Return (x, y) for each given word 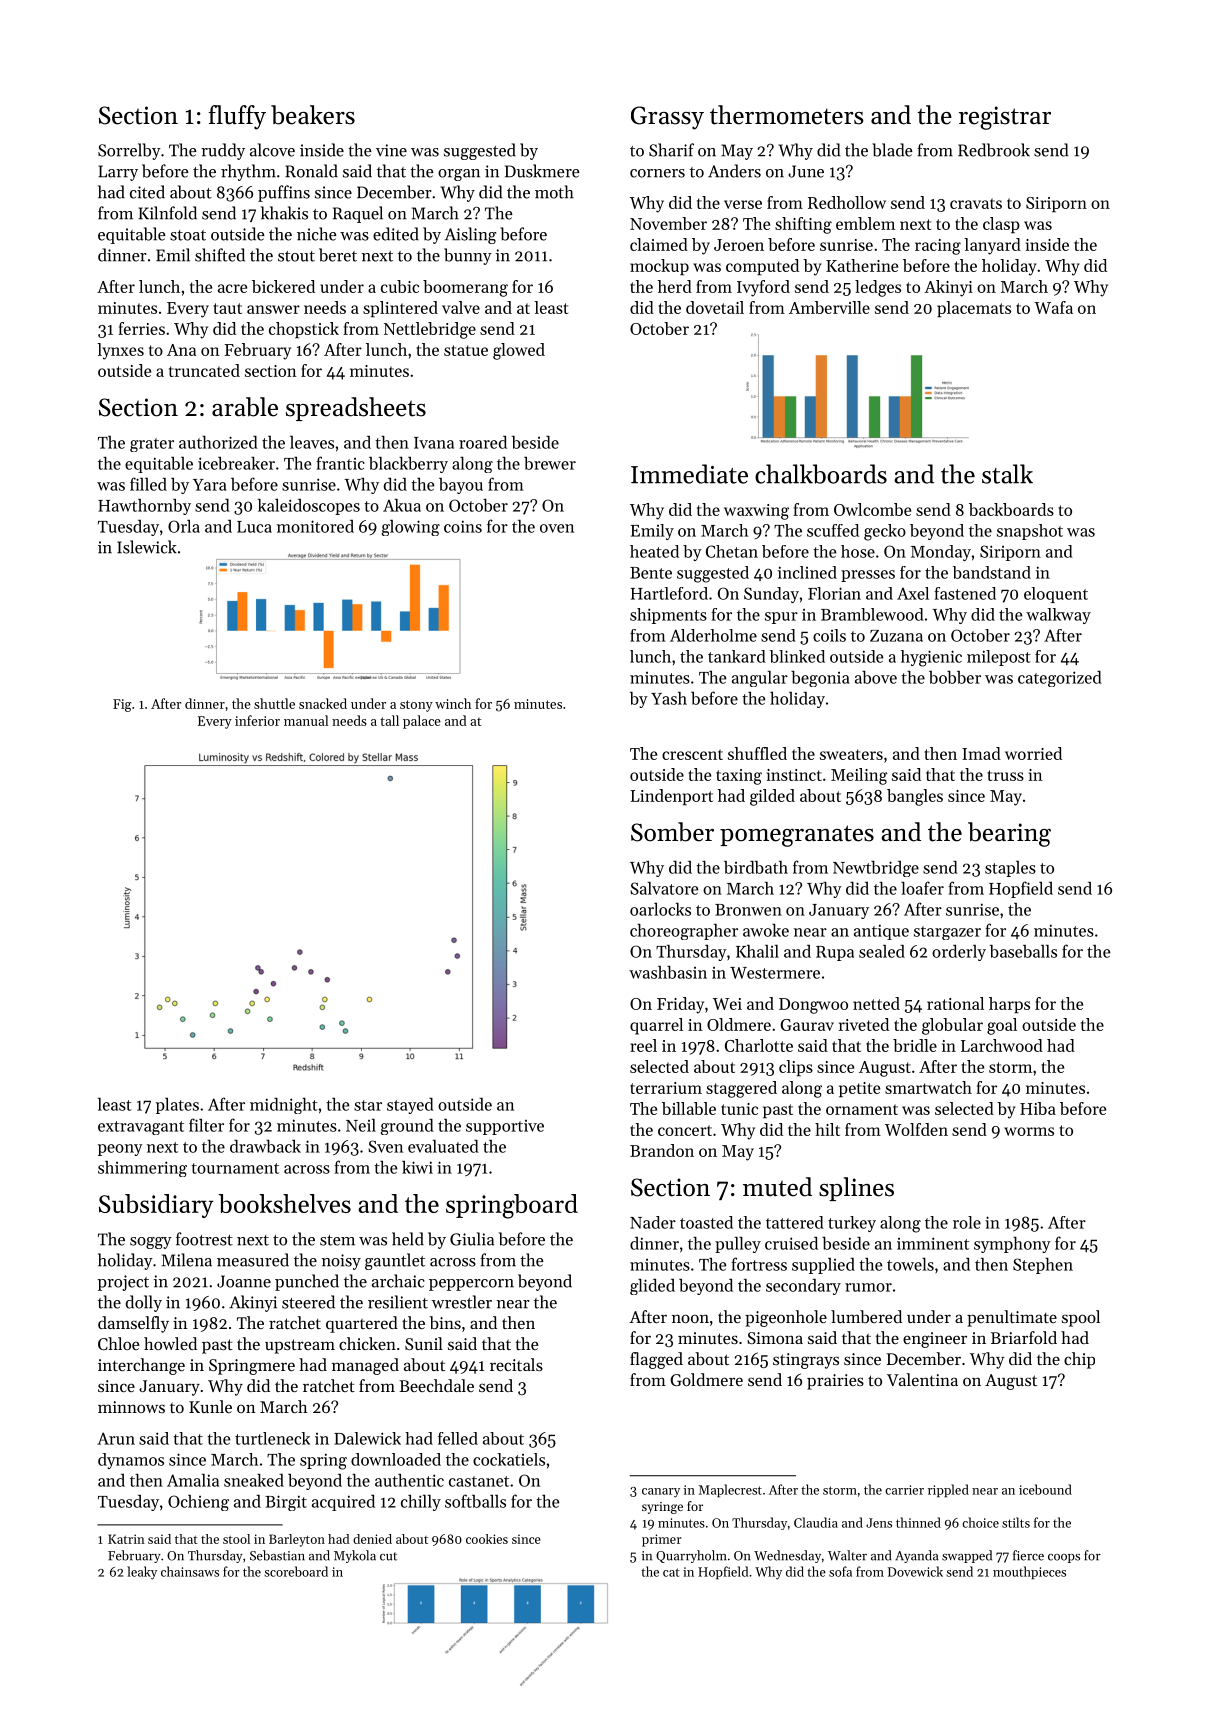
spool (1081, 1318)
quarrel (656, 1026)
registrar (1005, 118)
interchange (141, 1366)
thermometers (787, 115)
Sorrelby (129, 151)
